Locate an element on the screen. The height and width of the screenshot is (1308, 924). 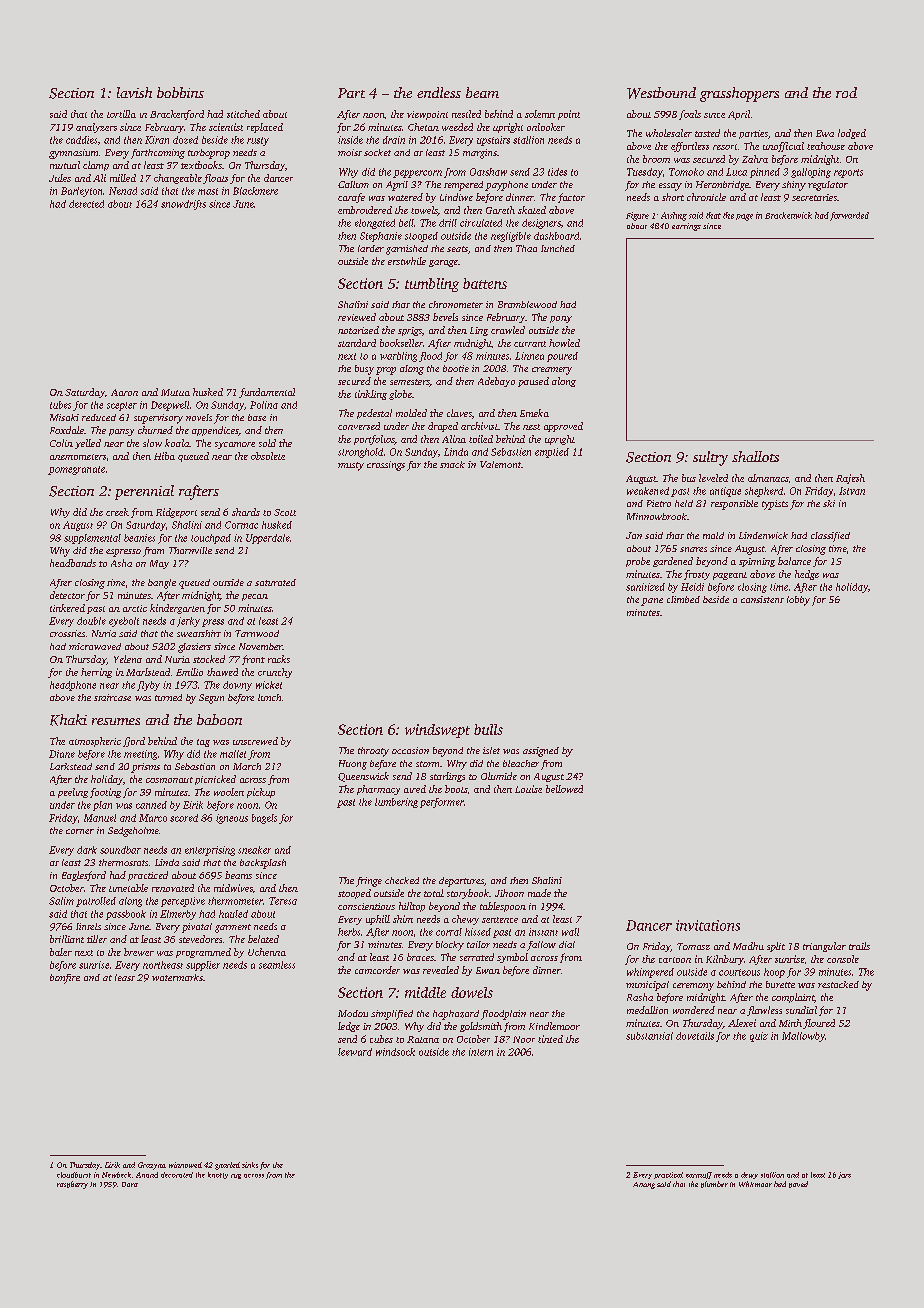
invitations is located at coordinates (708, 925).
